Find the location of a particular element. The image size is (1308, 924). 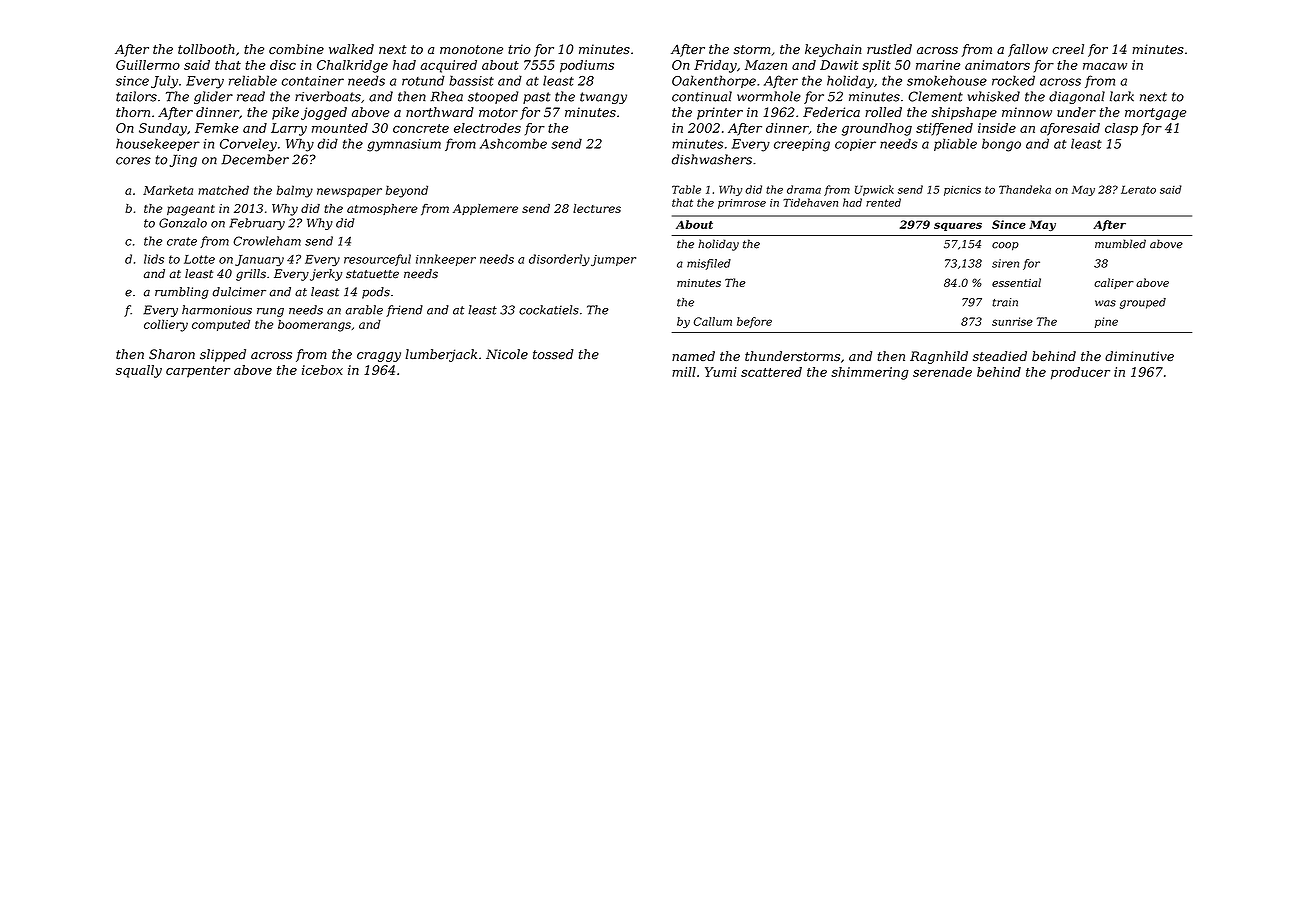

misfiled is located at coordinates (709, 264).
